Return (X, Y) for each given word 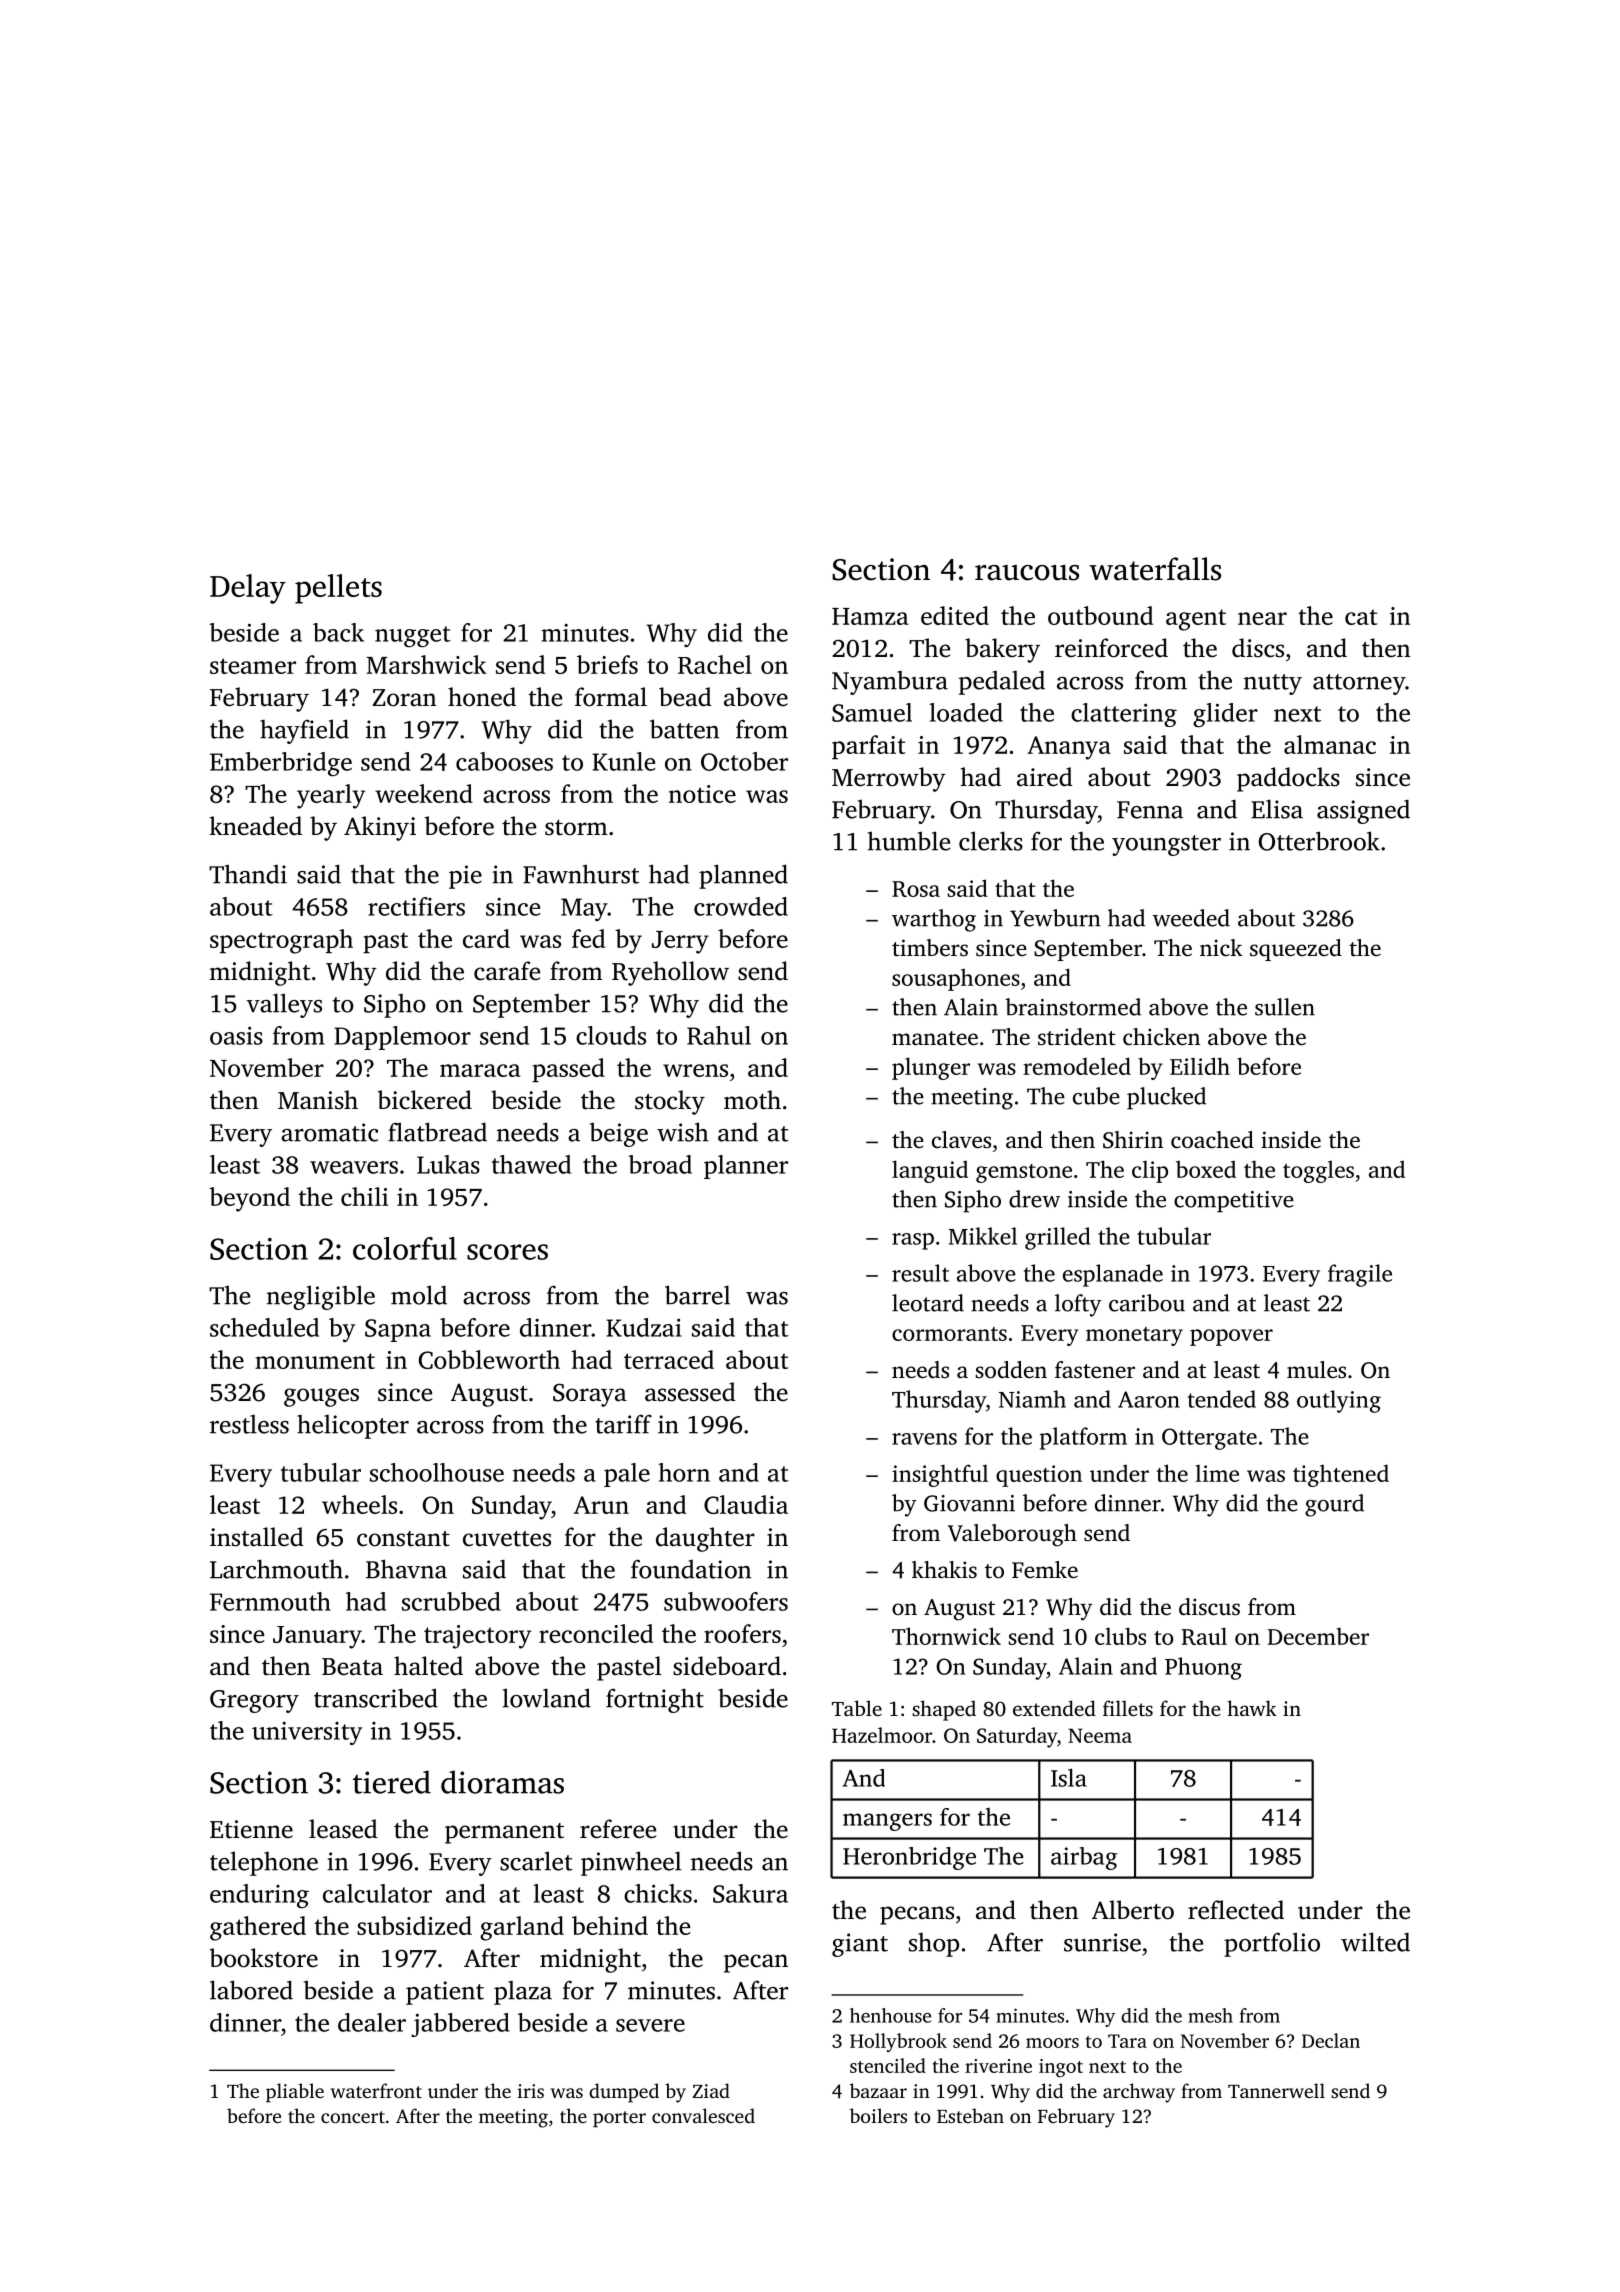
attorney (1359, 684)
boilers (878, 2115)
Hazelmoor (882, 1735)
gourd (1334, 1505)
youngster (1166, 845)
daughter (705, 1539)
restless (249, 1424)
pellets (338, 589)
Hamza (870, 616)
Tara (1127, 2041)
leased (343, 1829)
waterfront (376, 2090)
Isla (1069, 1777)
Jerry (680, 942)
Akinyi (380, 828)
